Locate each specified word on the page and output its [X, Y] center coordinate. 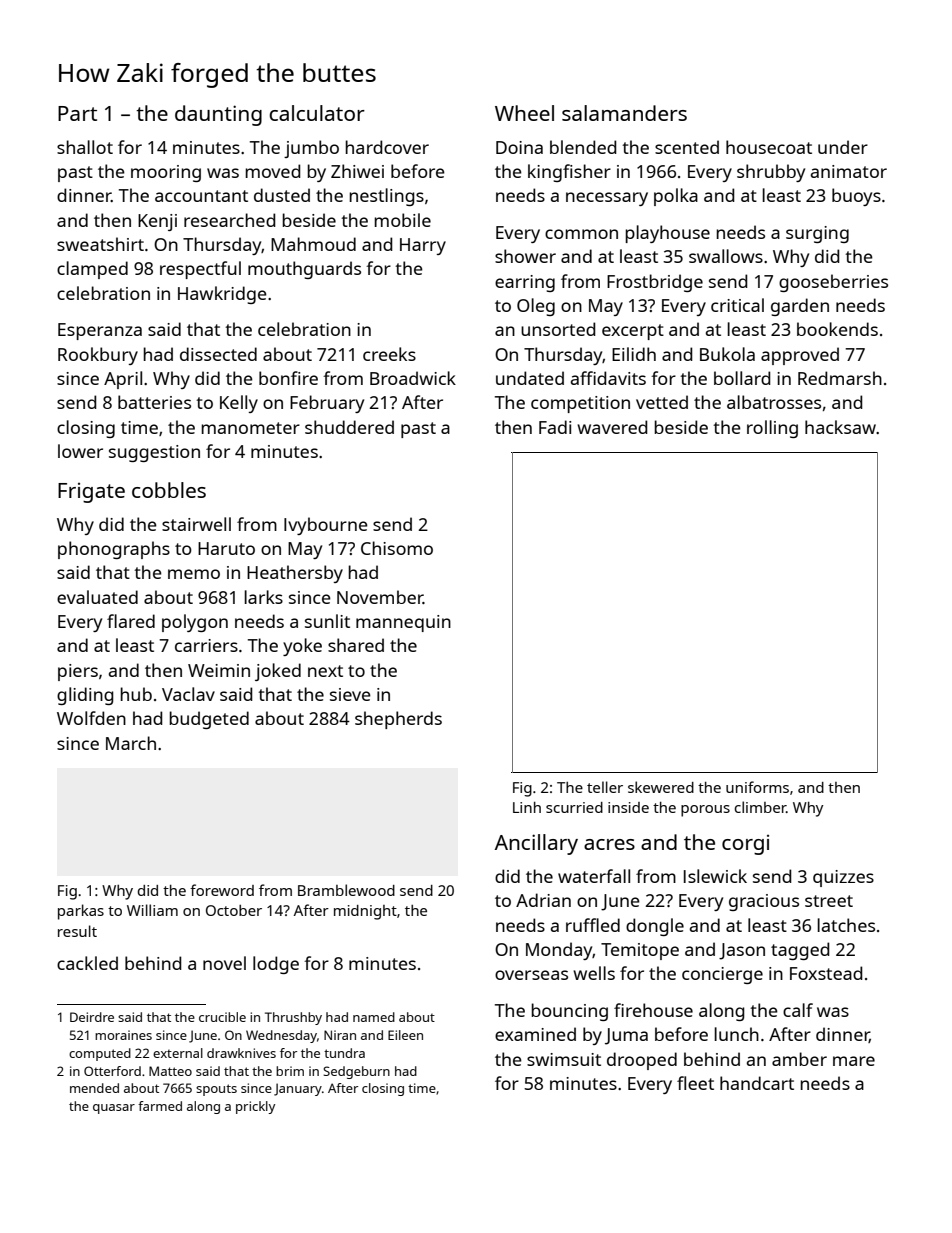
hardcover [387, 147]
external [178, 1053]
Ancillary [536, 844]
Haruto [226, 548]
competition [580, 404]
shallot [85, 147]
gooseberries [833, 283]
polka [676, 197]
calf [798, 1010]
